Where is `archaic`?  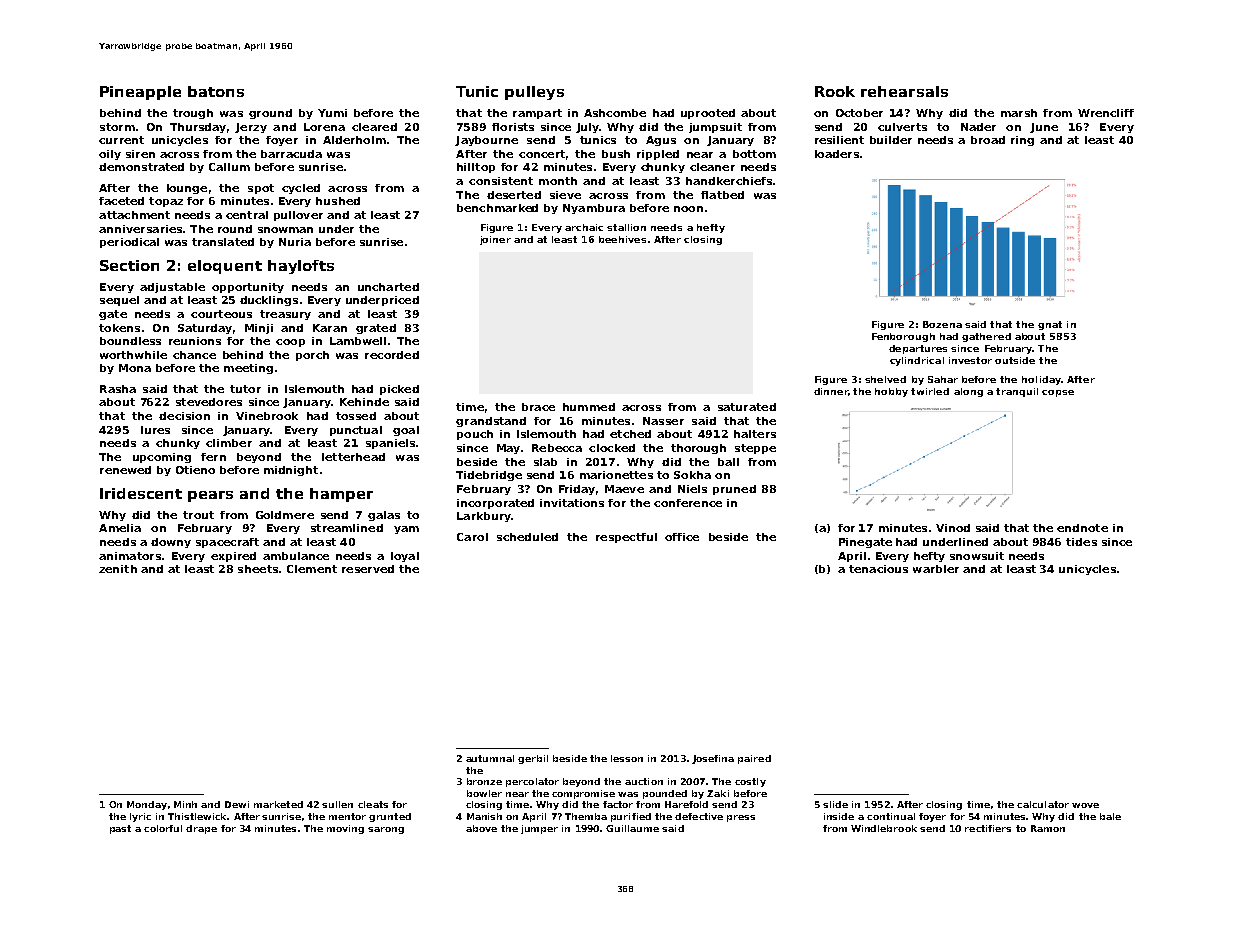
archaic is located at coordinates (584, 227).
